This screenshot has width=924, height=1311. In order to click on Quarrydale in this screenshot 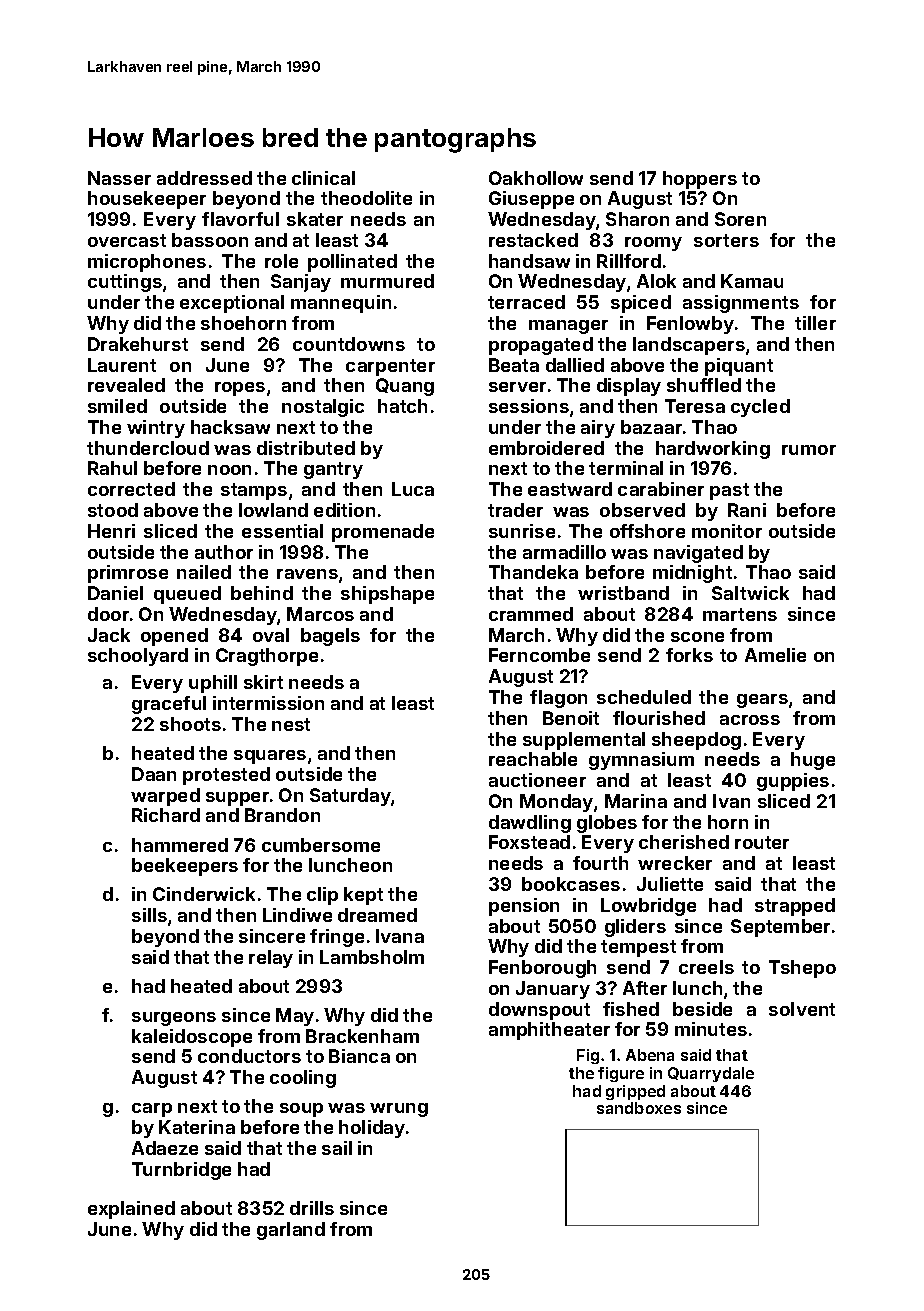, I will do `click(711, 1074)`.
